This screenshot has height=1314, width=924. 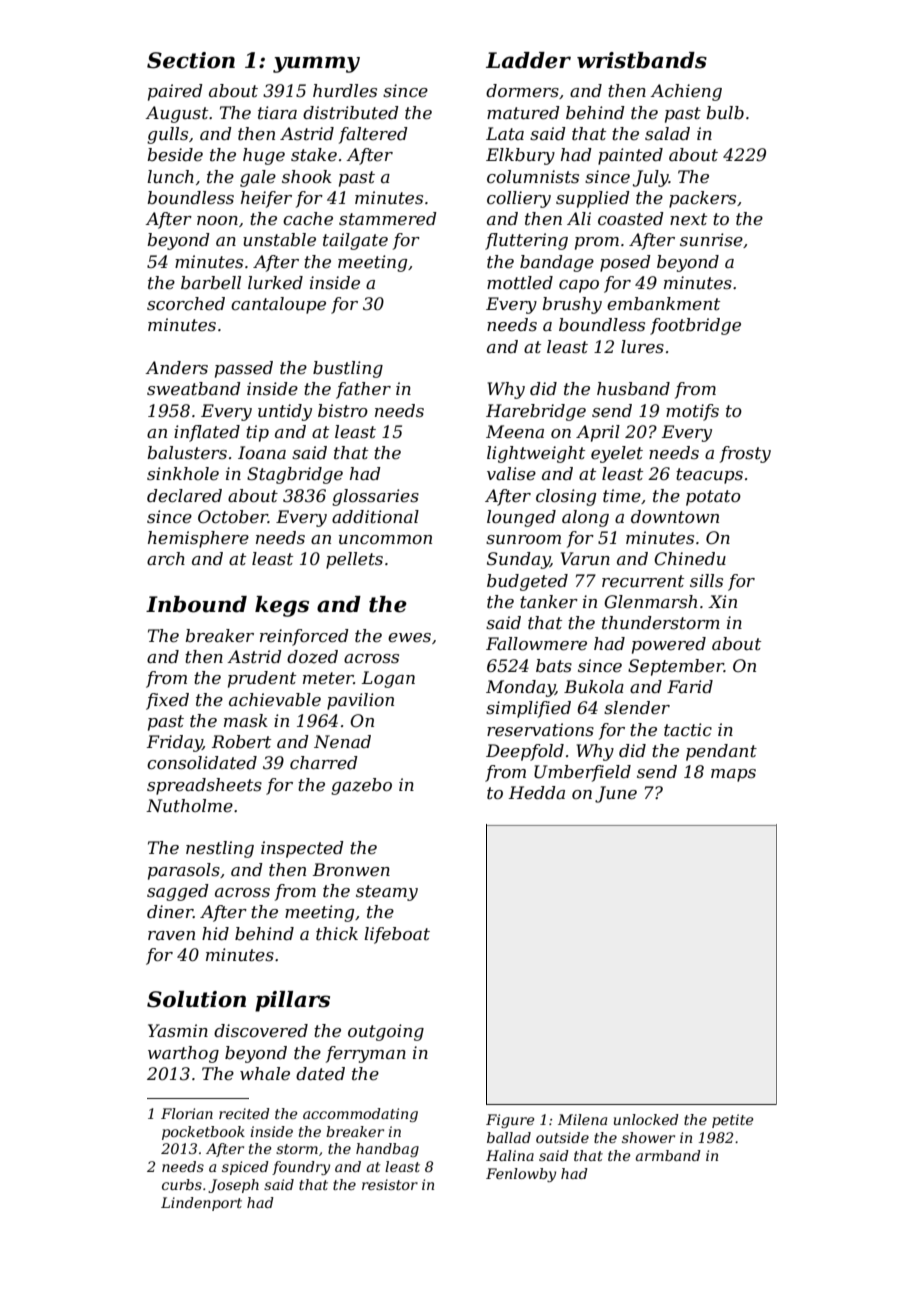 I want to click on bulb, so click(x=725, y=112).
